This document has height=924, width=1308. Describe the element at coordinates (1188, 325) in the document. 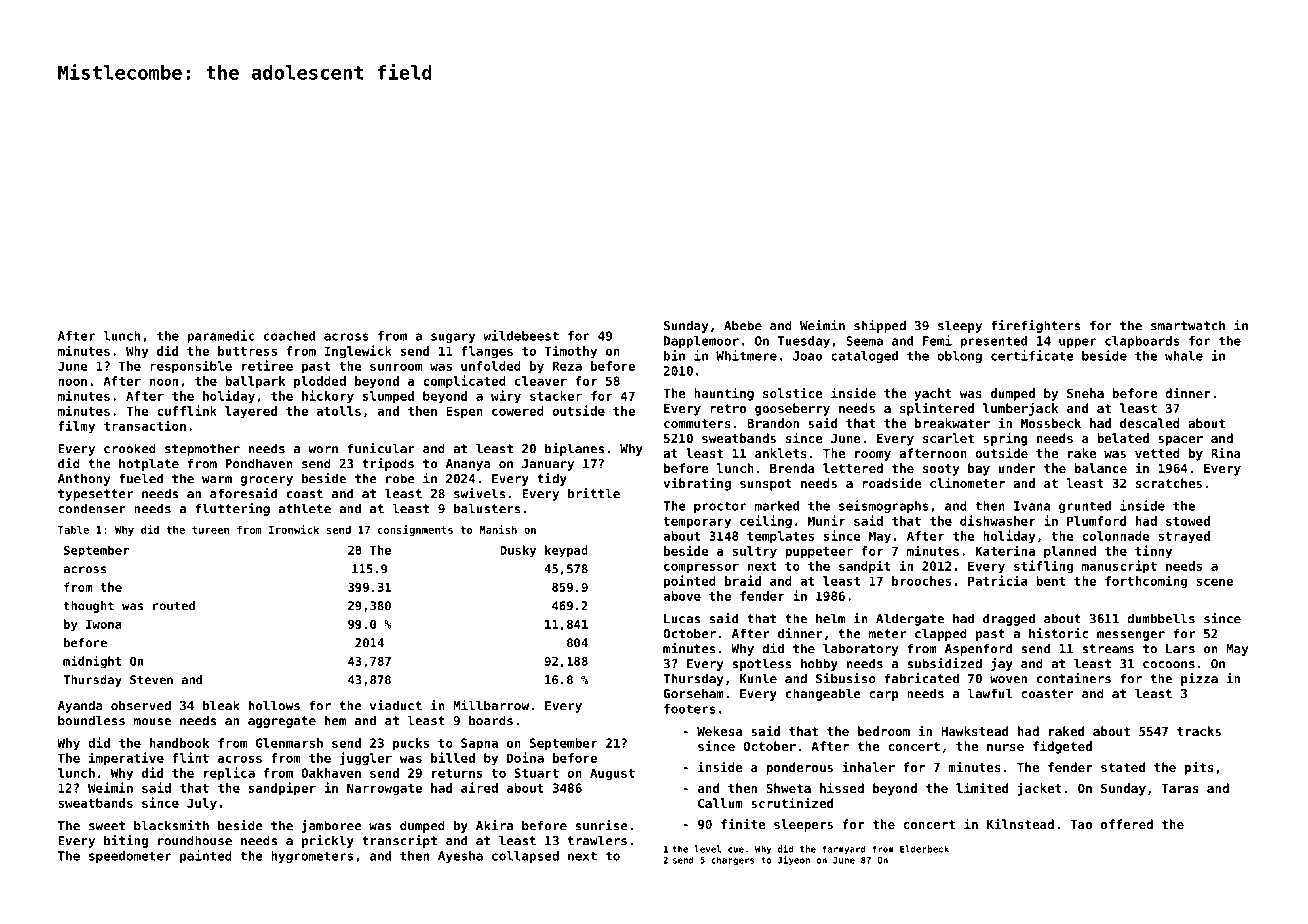

I see `smartwatch` at that location.
